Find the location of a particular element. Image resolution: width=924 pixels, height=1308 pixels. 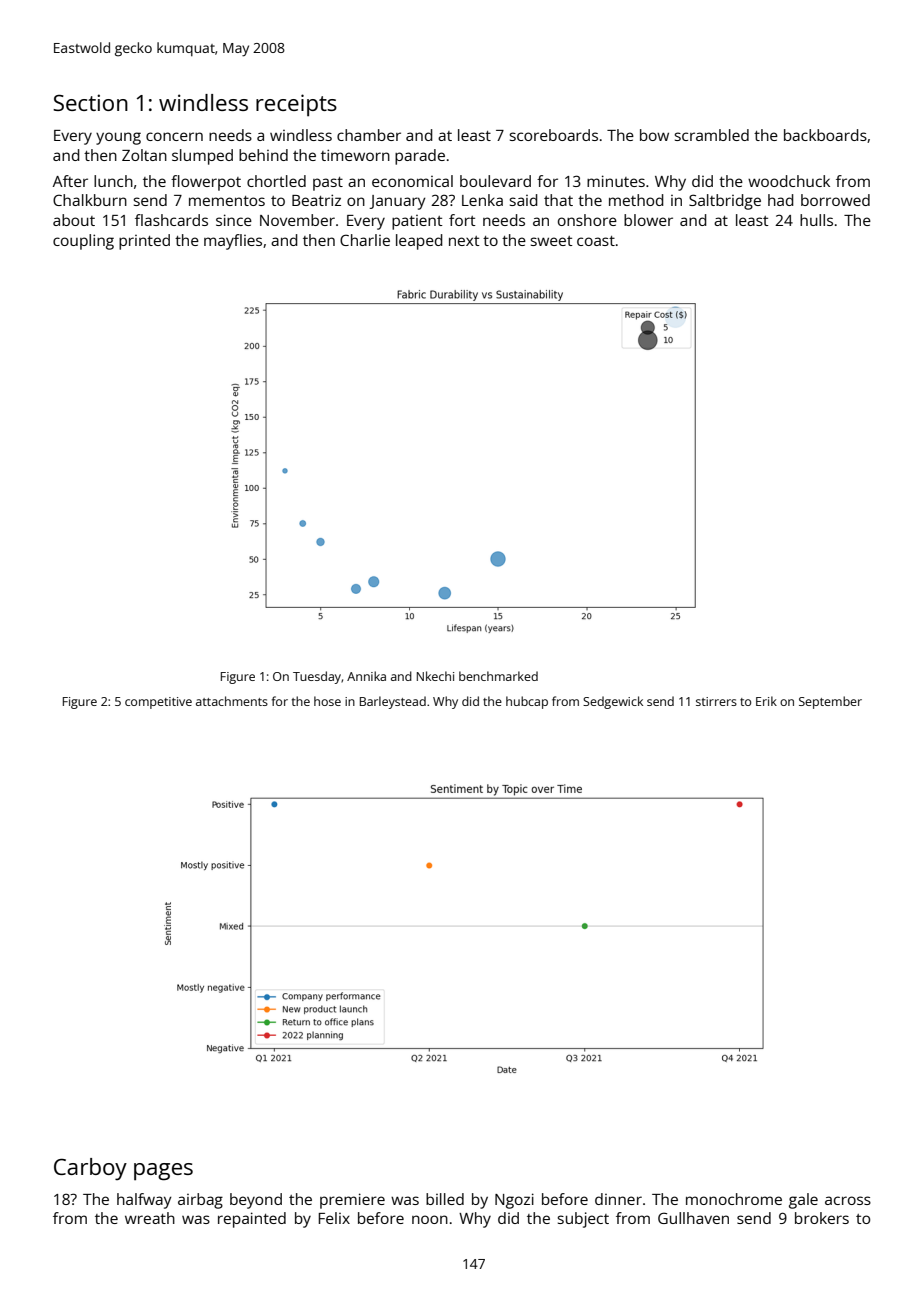

bow is located at coordinates (654, 135).
